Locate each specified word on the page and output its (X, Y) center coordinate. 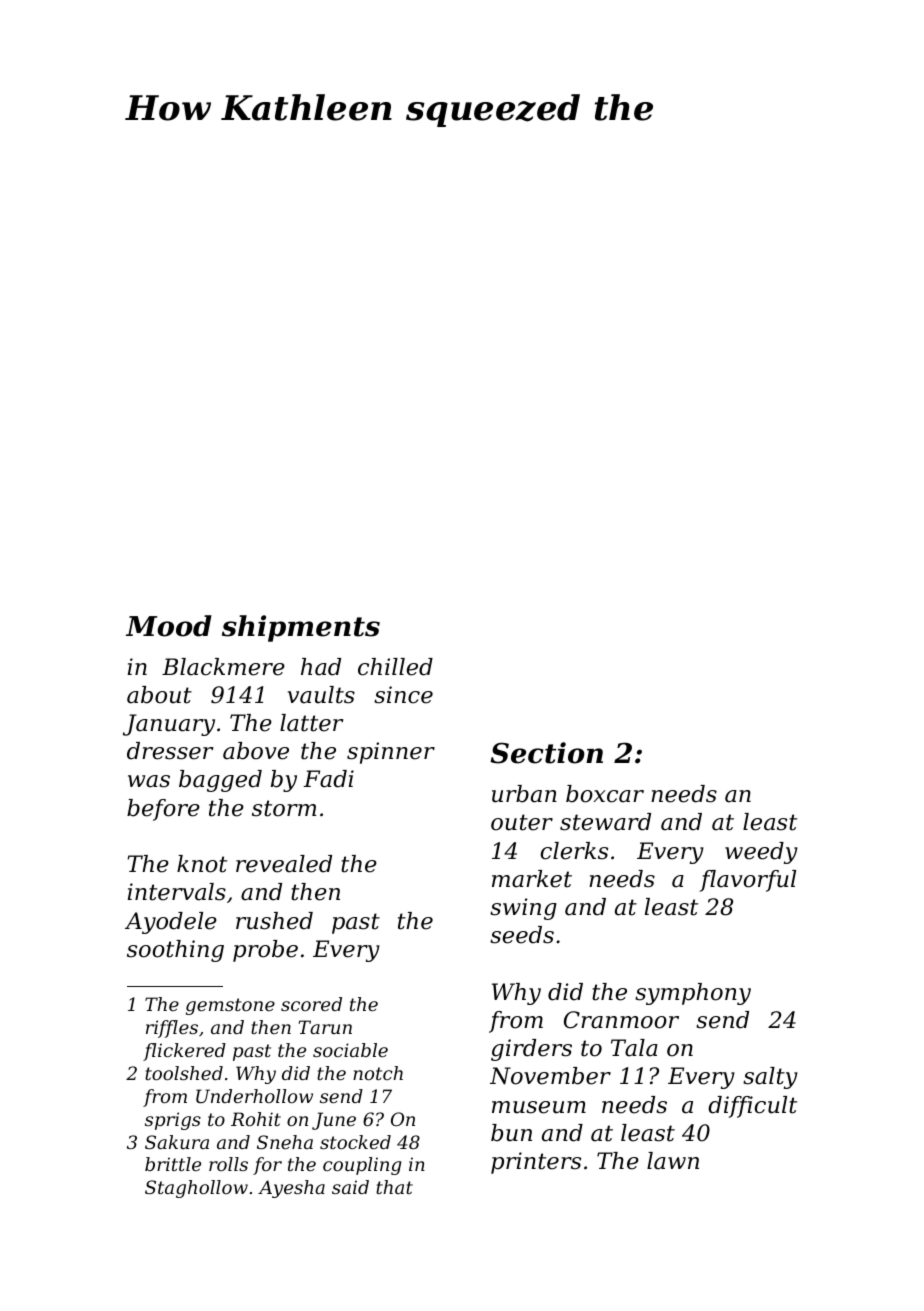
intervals (177, 892)
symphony (693, 994)
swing (523, 909)
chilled (395, 667)
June (334, 1121)
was (149, 781)
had (321, 667)
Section (546, 753)
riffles (172, 1029)
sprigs (173, 1121)
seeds (522, 935)
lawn (673, 1161)
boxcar (605, 794)
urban (524, 794)
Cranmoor (621, 1020)
